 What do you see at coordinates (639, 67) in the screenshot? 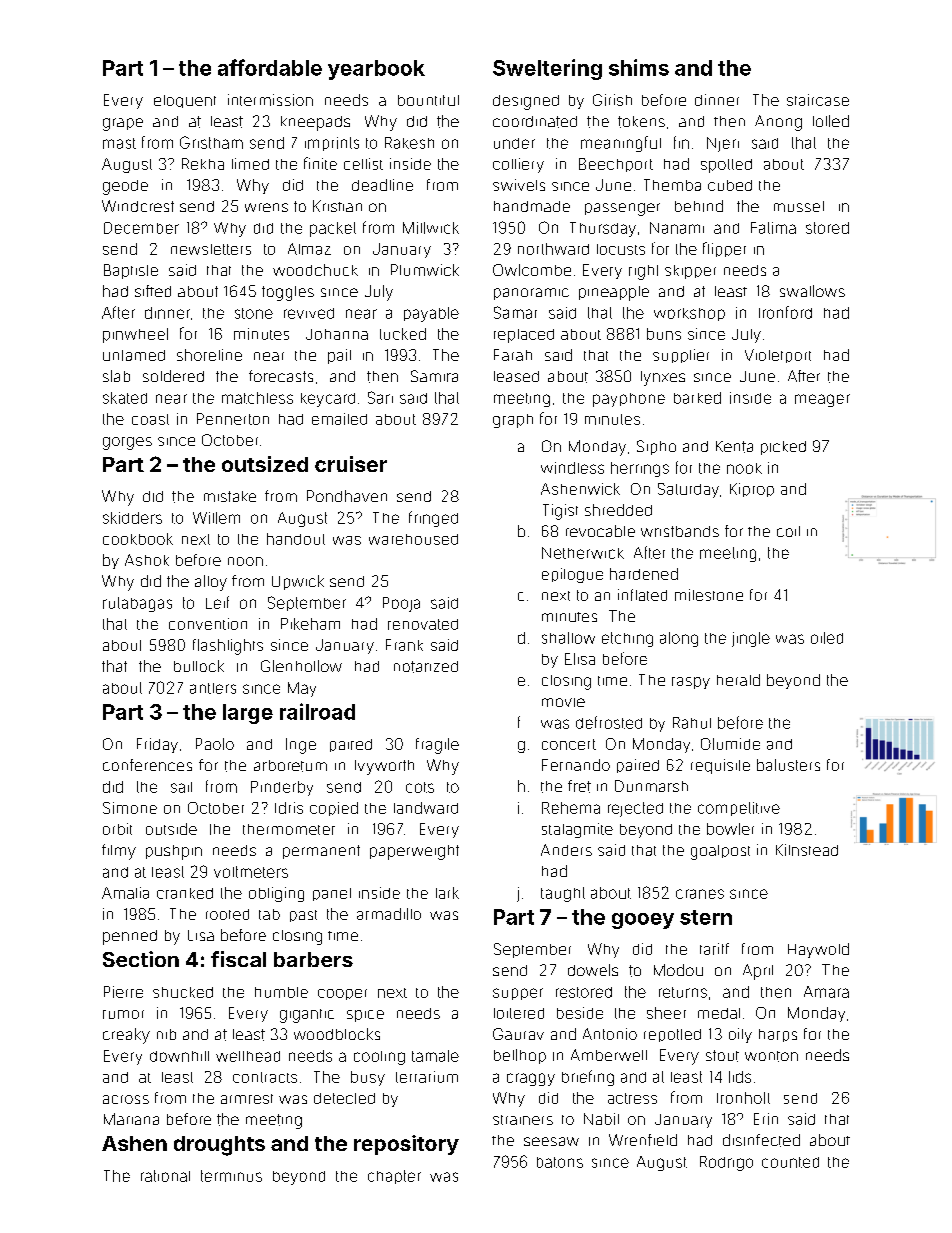
I see `shims` at bounding box center [639, 67].
